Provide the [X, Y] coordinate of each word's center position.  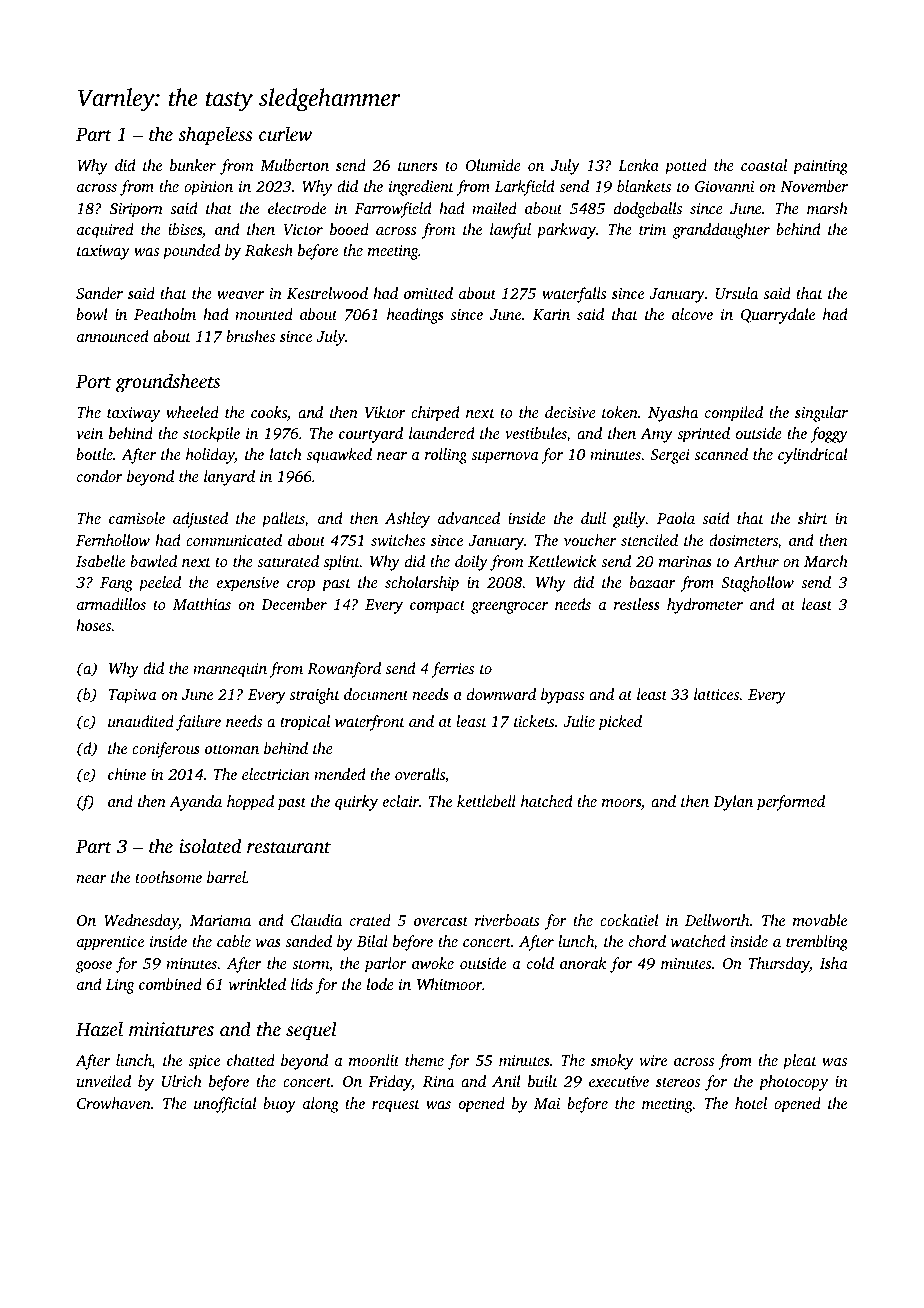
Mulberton [294, 165]
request [396, 1106]
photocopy [793, 1083]
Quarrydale [778, 316]
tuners [418, 166]
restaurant [289, 847]
